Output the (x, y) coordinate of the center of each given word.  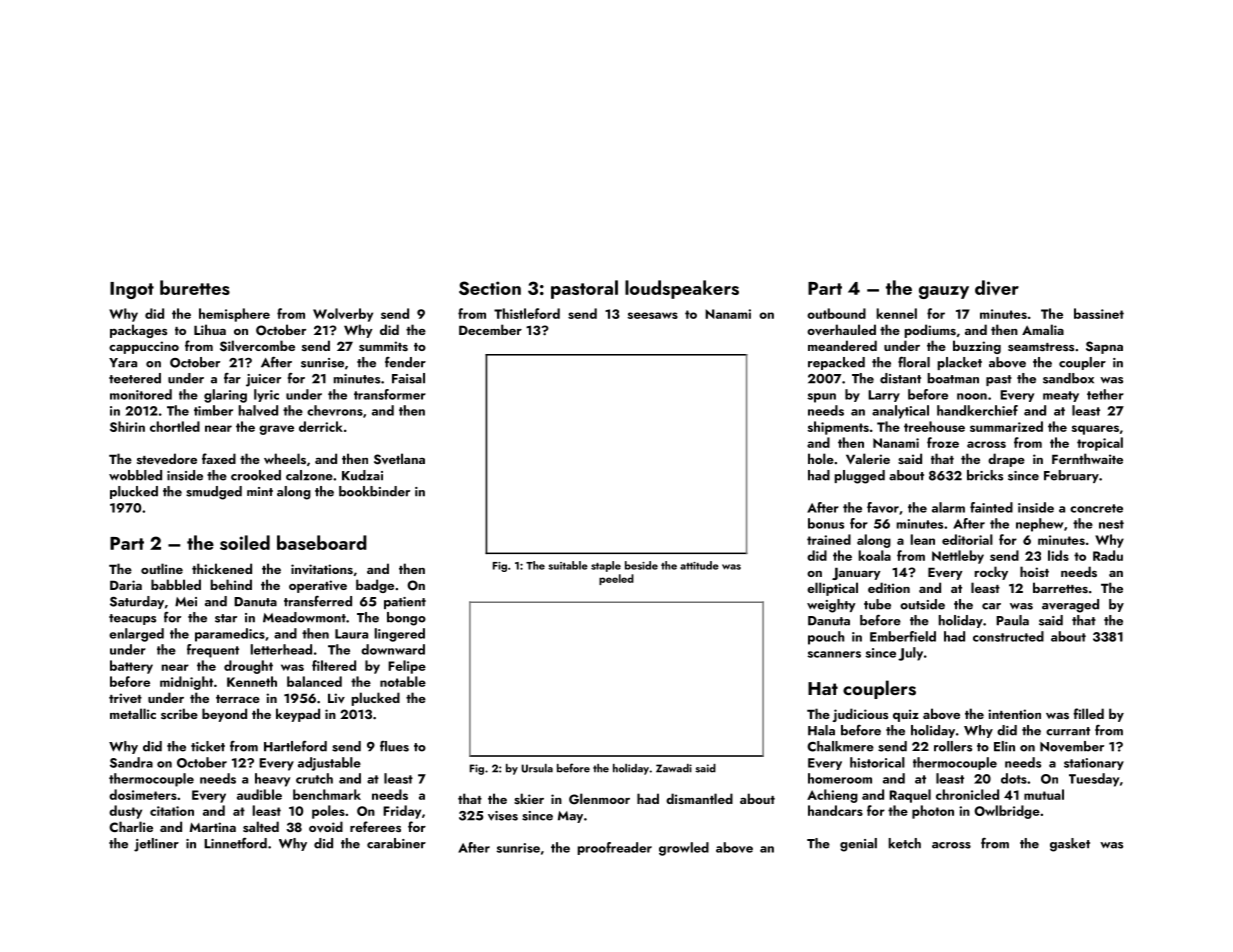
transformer (390, 394)
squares (1095, 430)
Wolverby (343, 315)
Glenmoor (599, 799)
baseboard (322, 542)
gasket (1070, 845)
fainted (991, 507)
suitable (568, 565)
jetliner (156, 845)
